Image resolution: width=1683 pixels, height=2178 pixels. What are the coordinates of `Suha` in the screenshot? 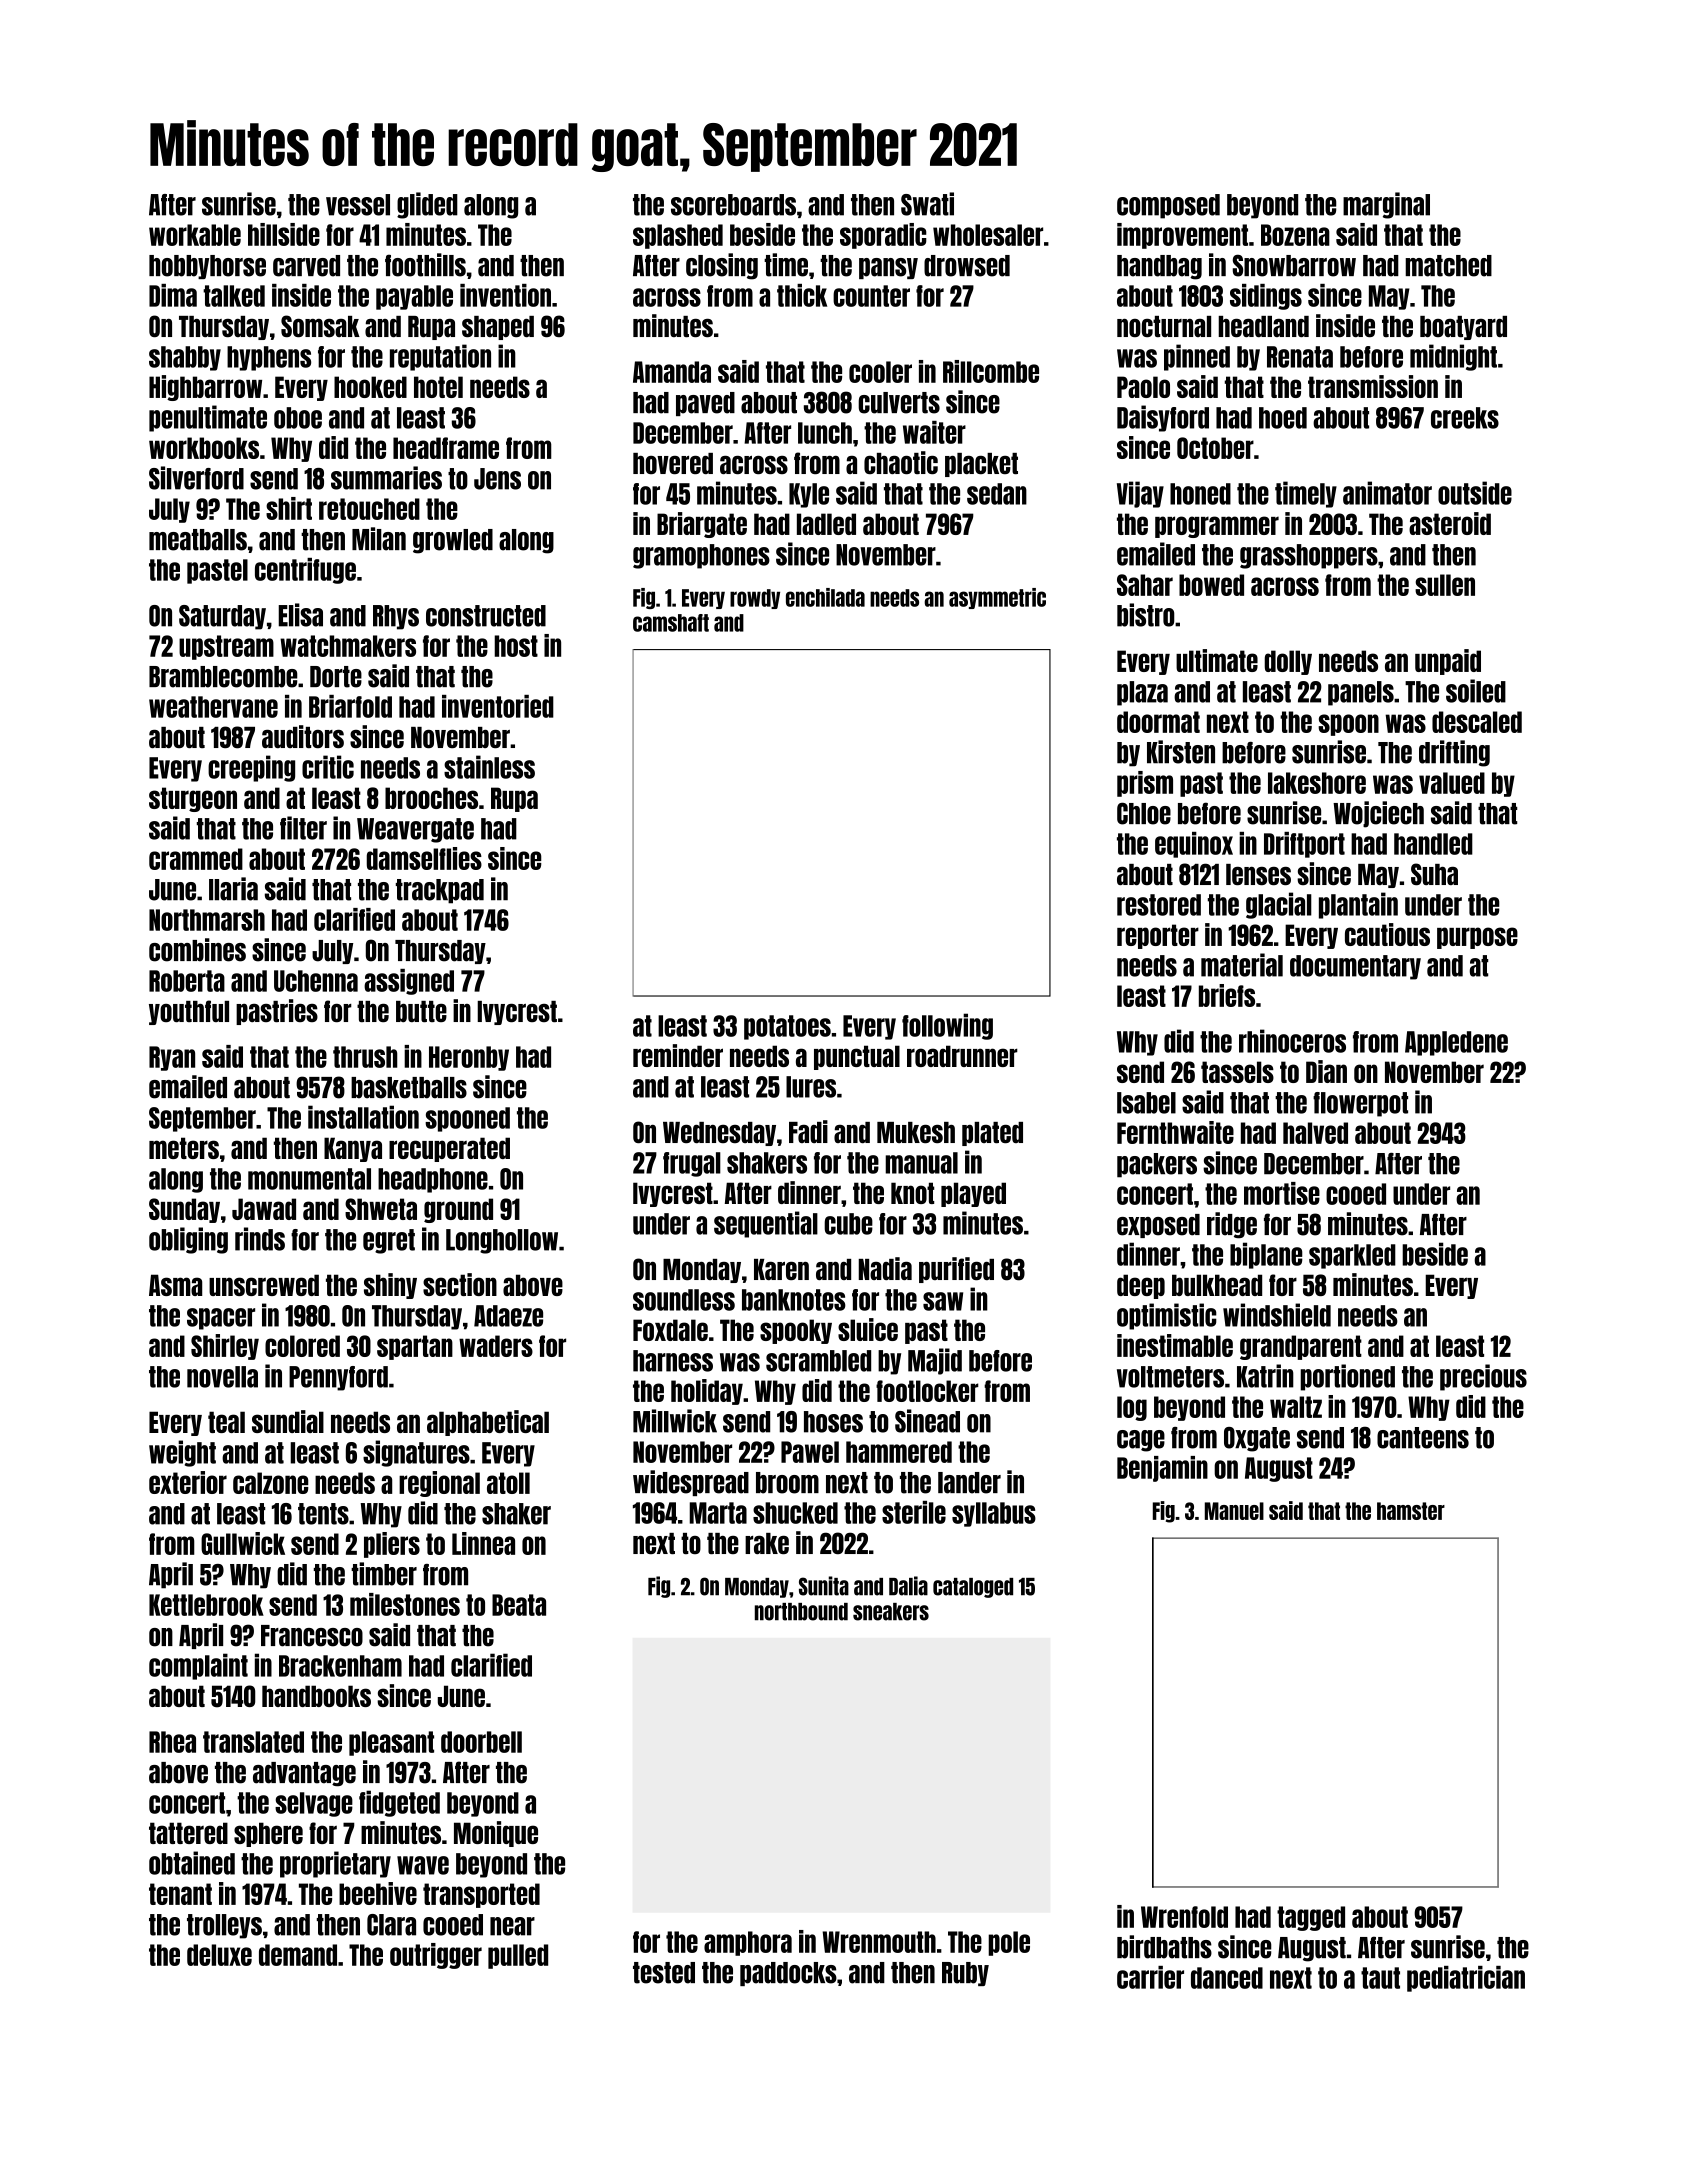 It's located at (1434, 874).
